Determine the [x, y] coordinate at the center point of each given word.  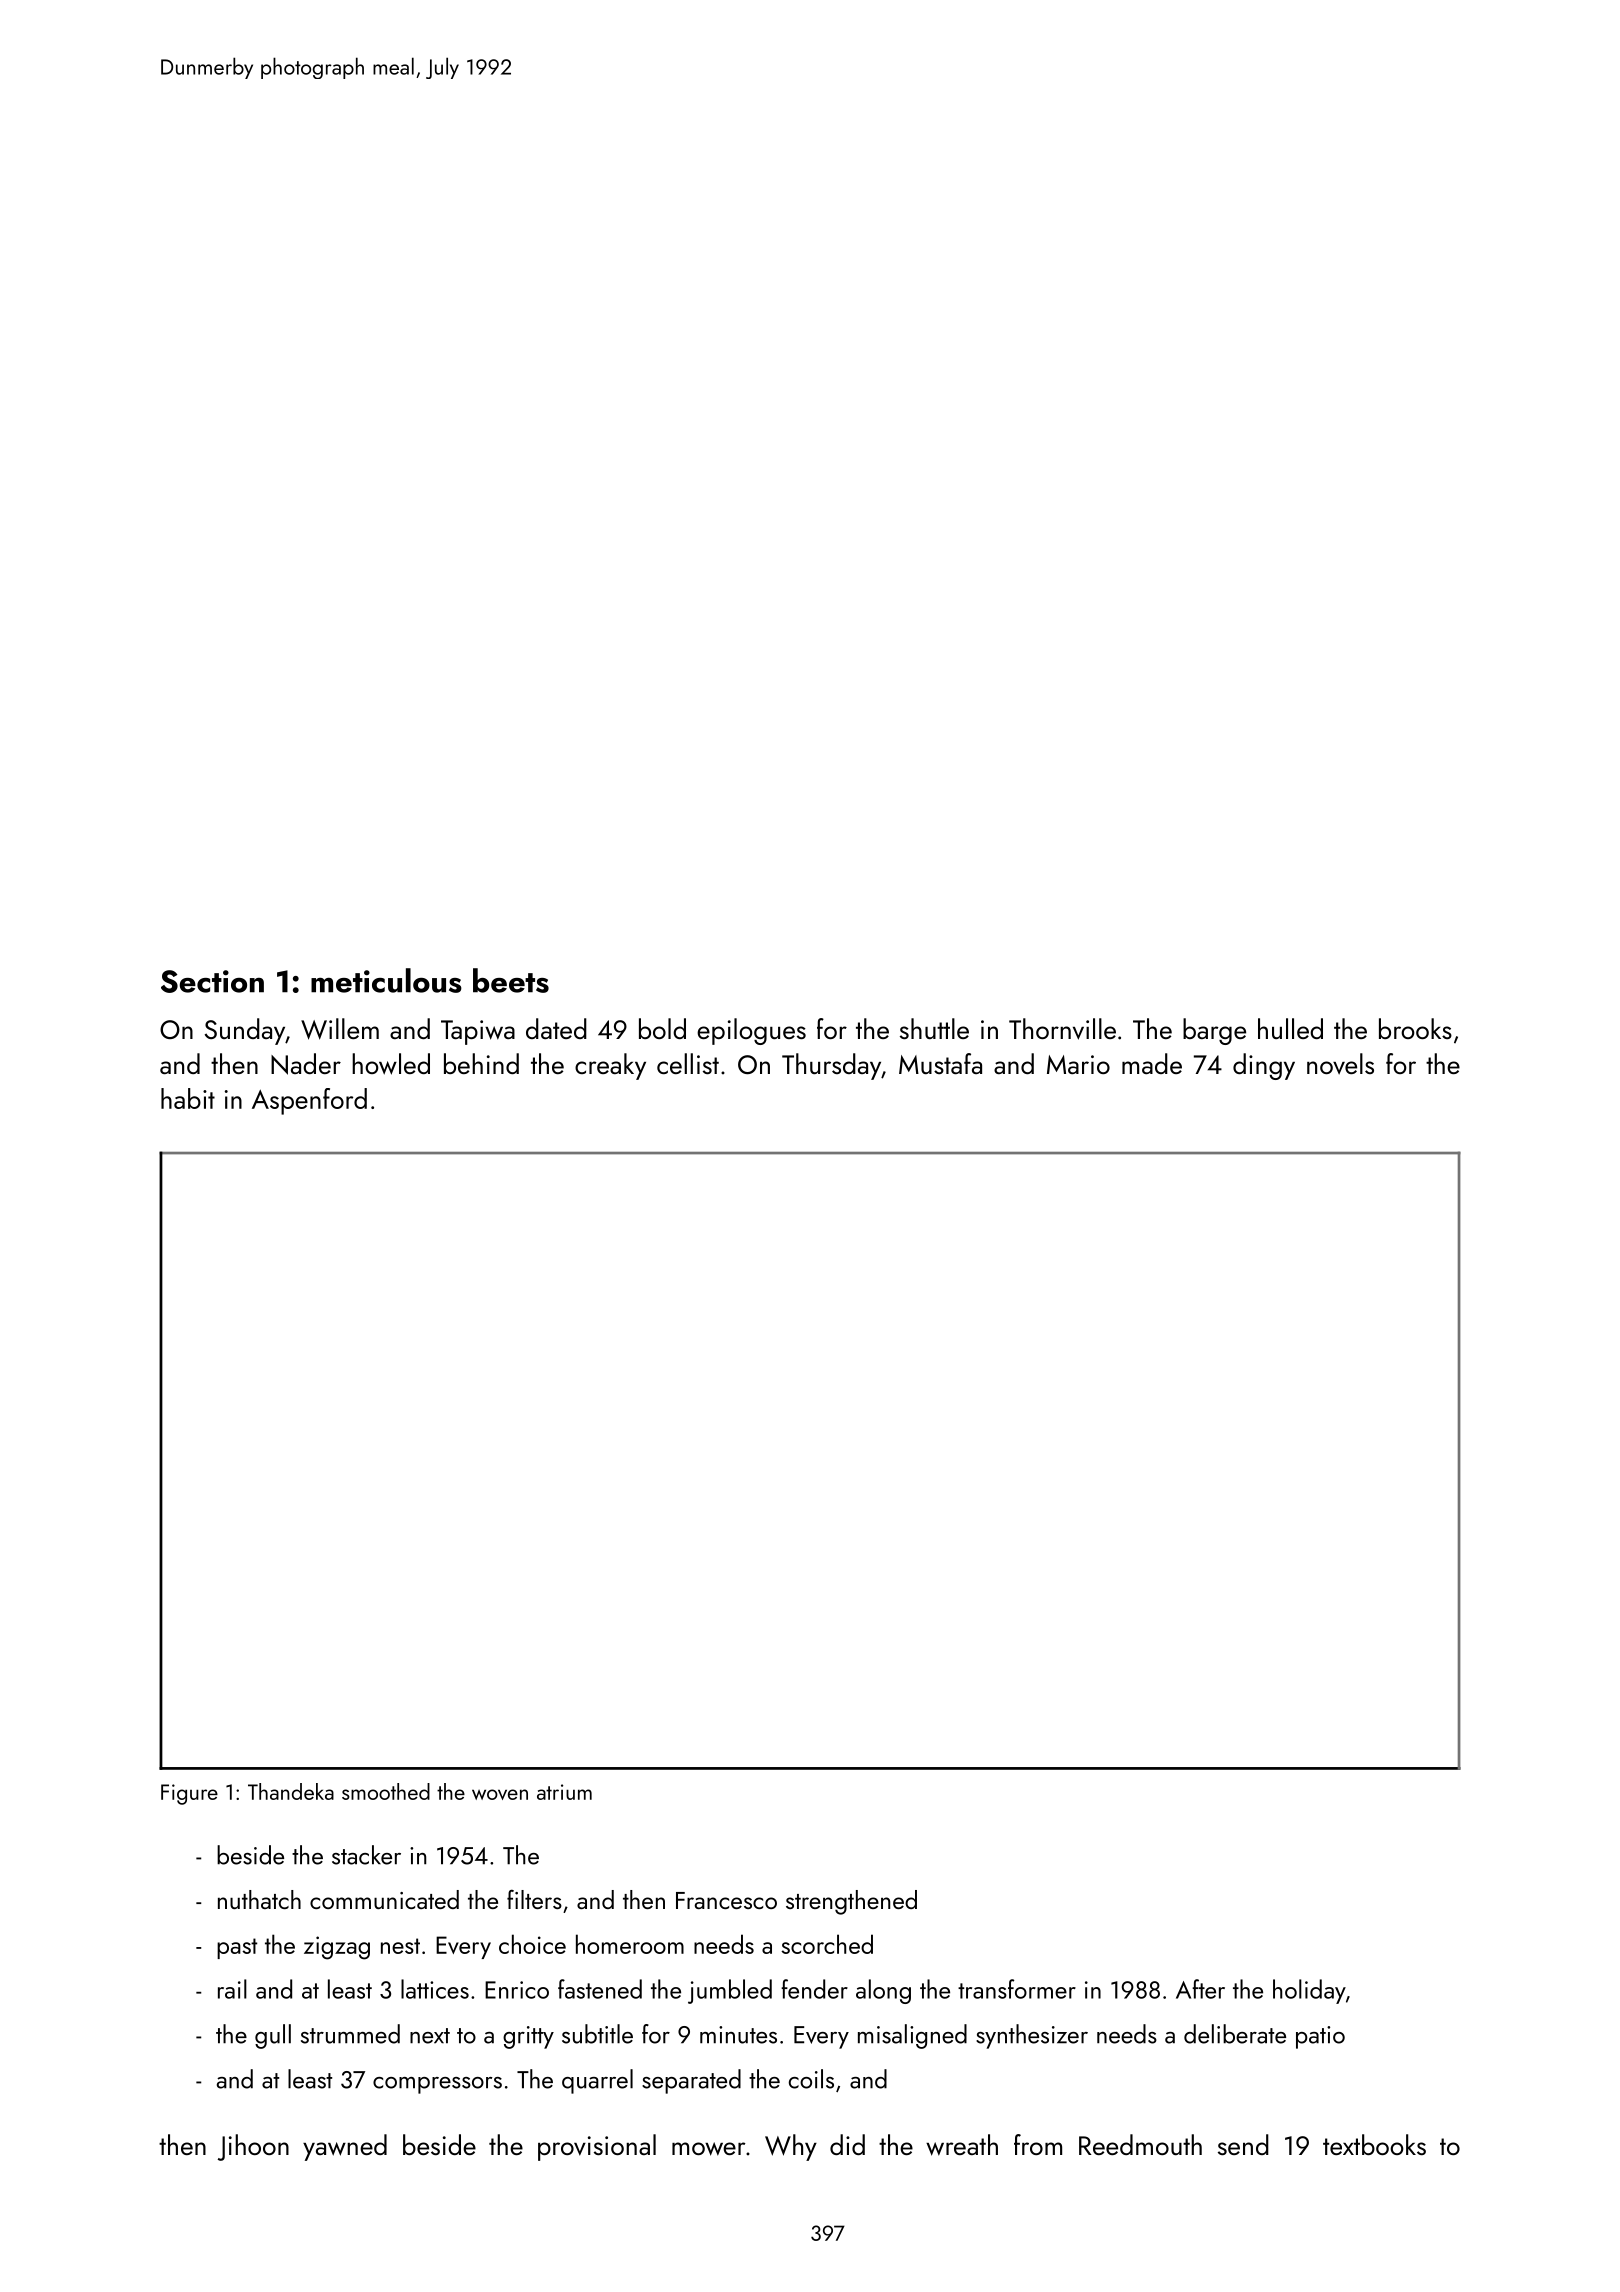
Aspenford [309, 1101]
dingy [1264, 1066]
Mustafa [940, 1063]
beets [511, 980]
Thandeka [291, 1791]
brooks [1415, 1028]
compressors [437, 2085]
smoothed [386, 1791]
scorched [827, 1944]
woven [500, 1794]
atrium [564, 1792]
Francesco [726, 1900]
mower [709, 2149]
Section [212, 981]
